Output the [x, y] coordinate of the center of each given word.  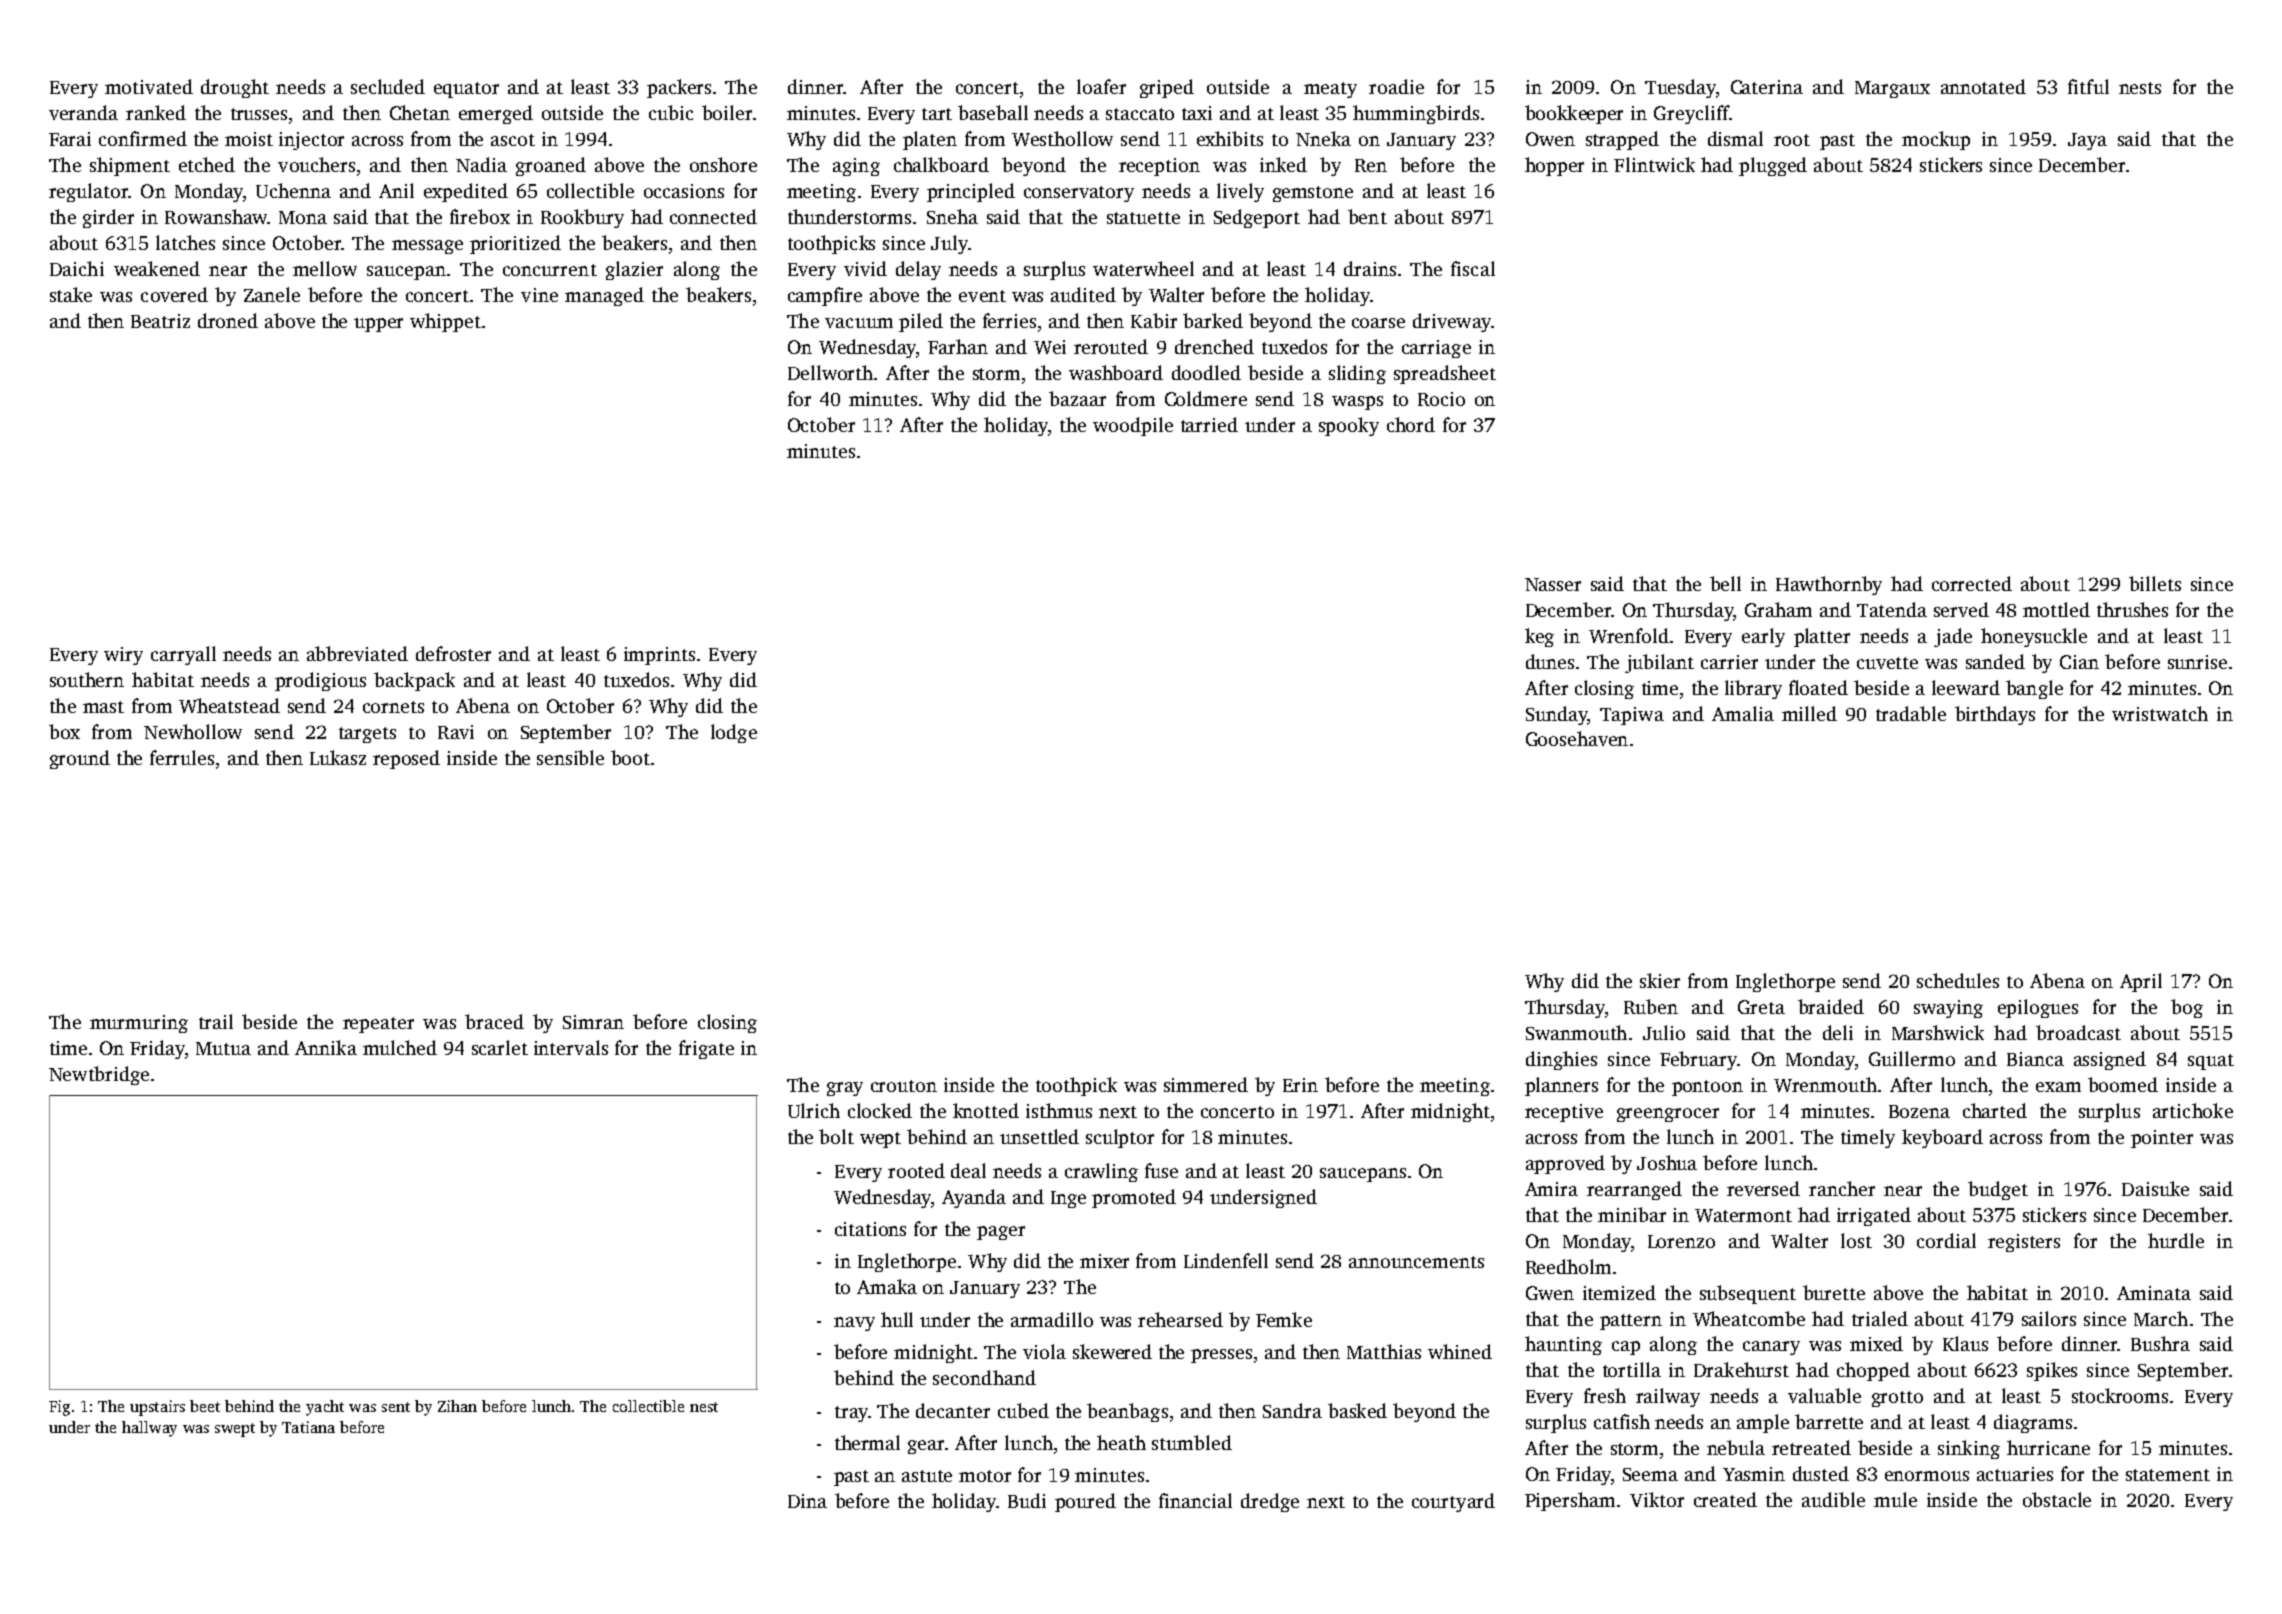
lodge [734, 733]
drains [1370, 268]
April [2141, 982]
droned [228, 320]
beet [205, 1406]
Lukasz [338, 757]
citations [870, 1229]
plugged [1773, 166]
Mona [303, 217]
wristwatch [2160, 713]
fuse [1161, 1170]
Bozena [1919, 1111]
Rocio [1441, 399]
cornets [393, 707]
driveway [1452, 322]
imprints [659, 656]
